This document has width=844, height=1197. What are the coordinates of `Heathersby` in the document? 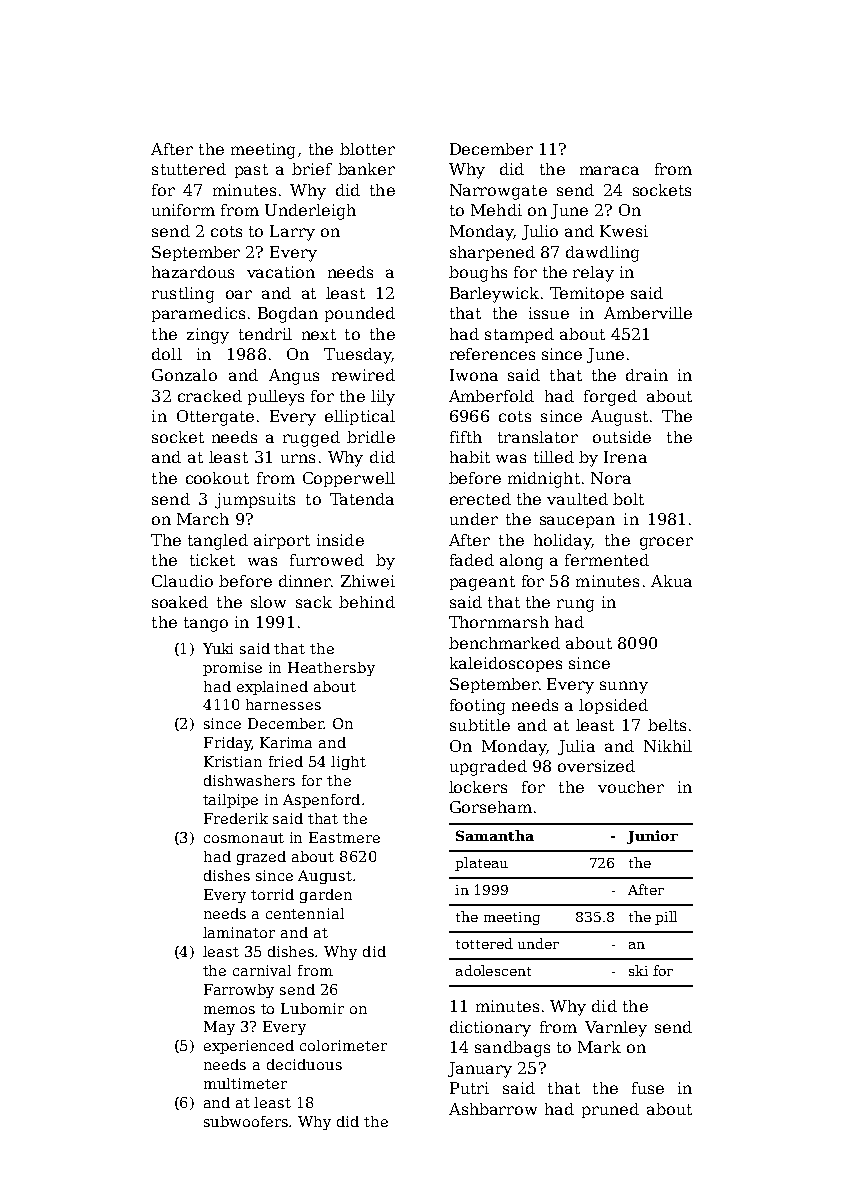 It's located at (331, 669).
